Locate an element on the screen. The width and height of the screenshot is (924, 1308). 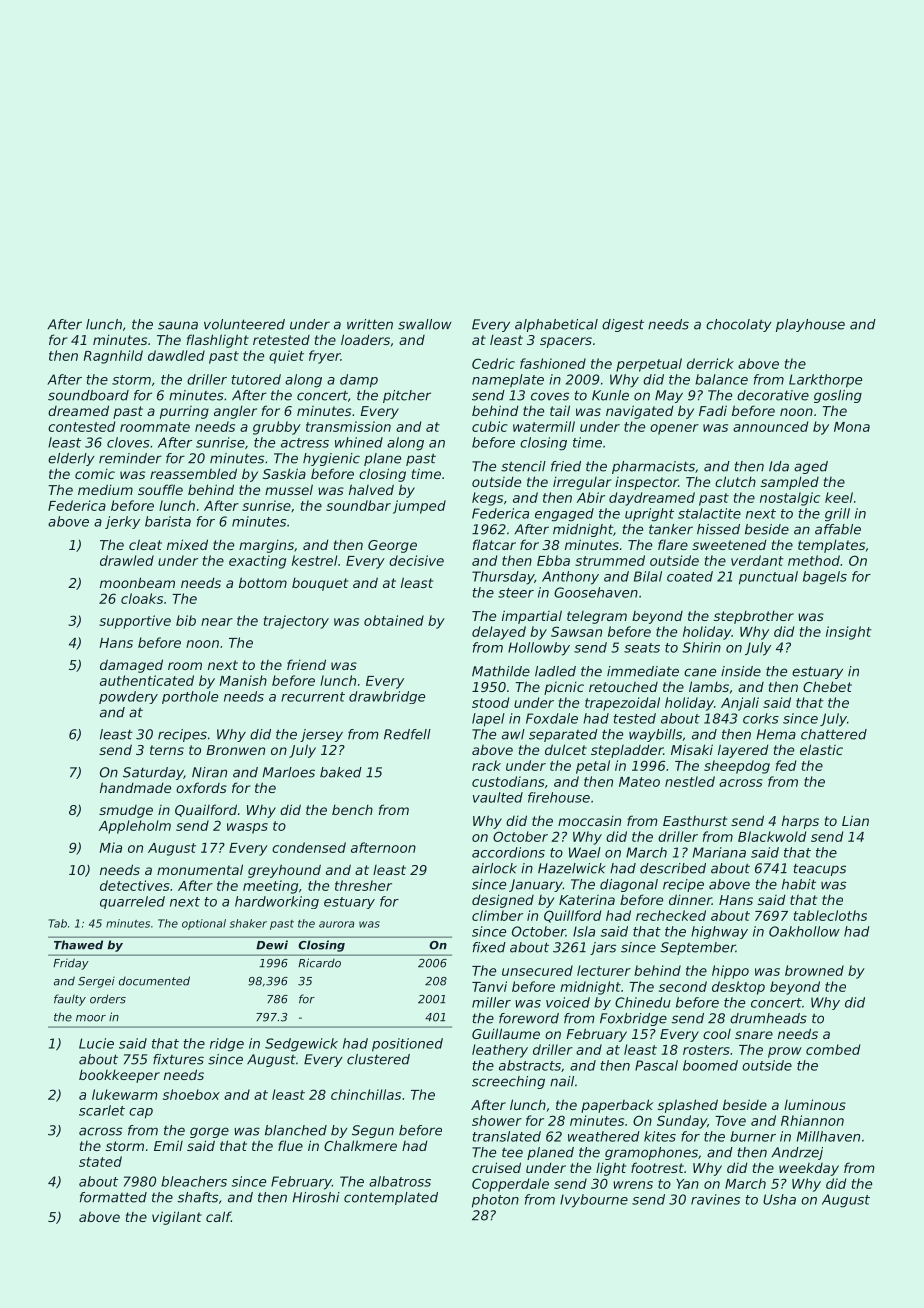
faulty is located at coordinates (70, 1000).
